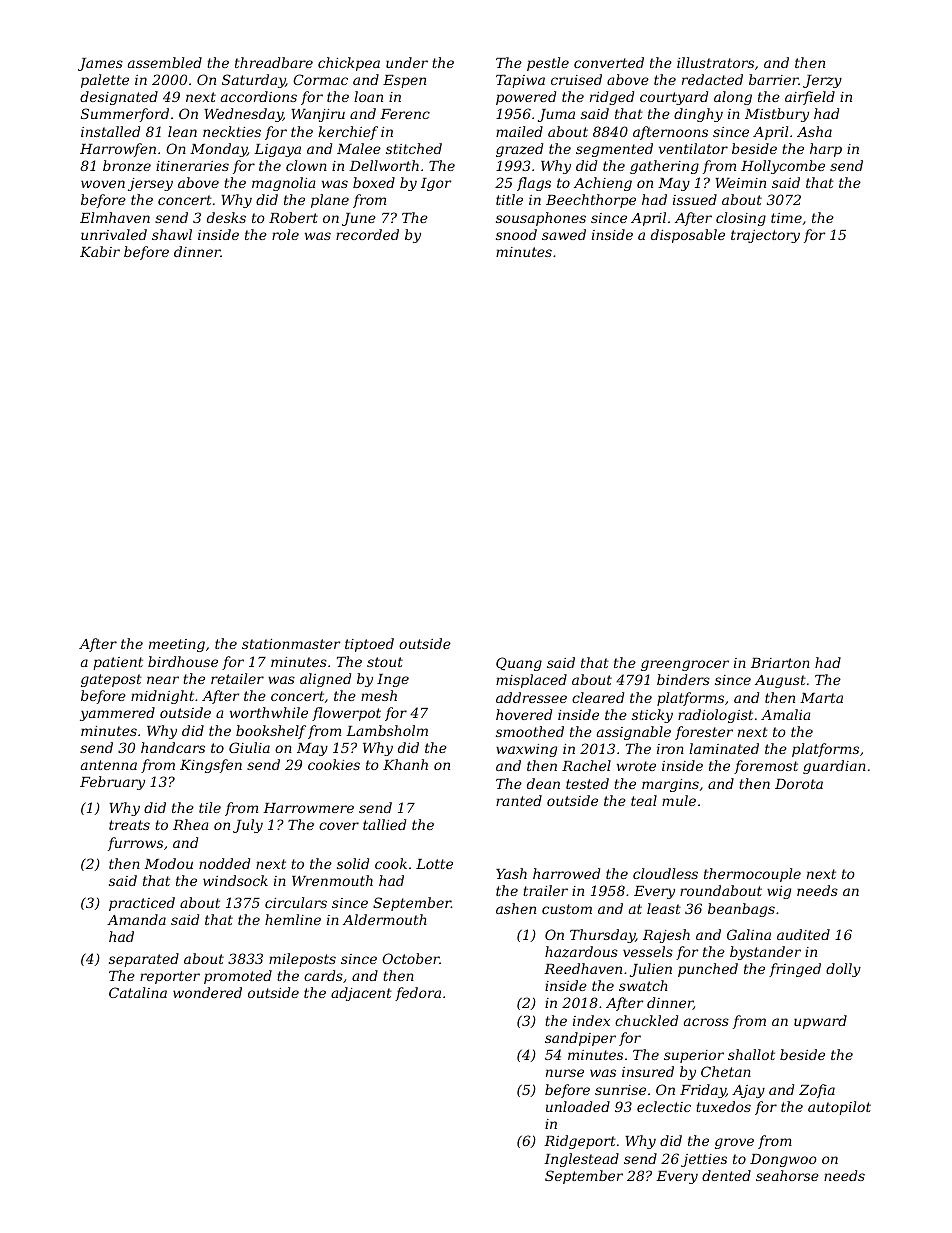 The image size is (952, 1233). I want to click on stationmaster, so click(291, 644).
